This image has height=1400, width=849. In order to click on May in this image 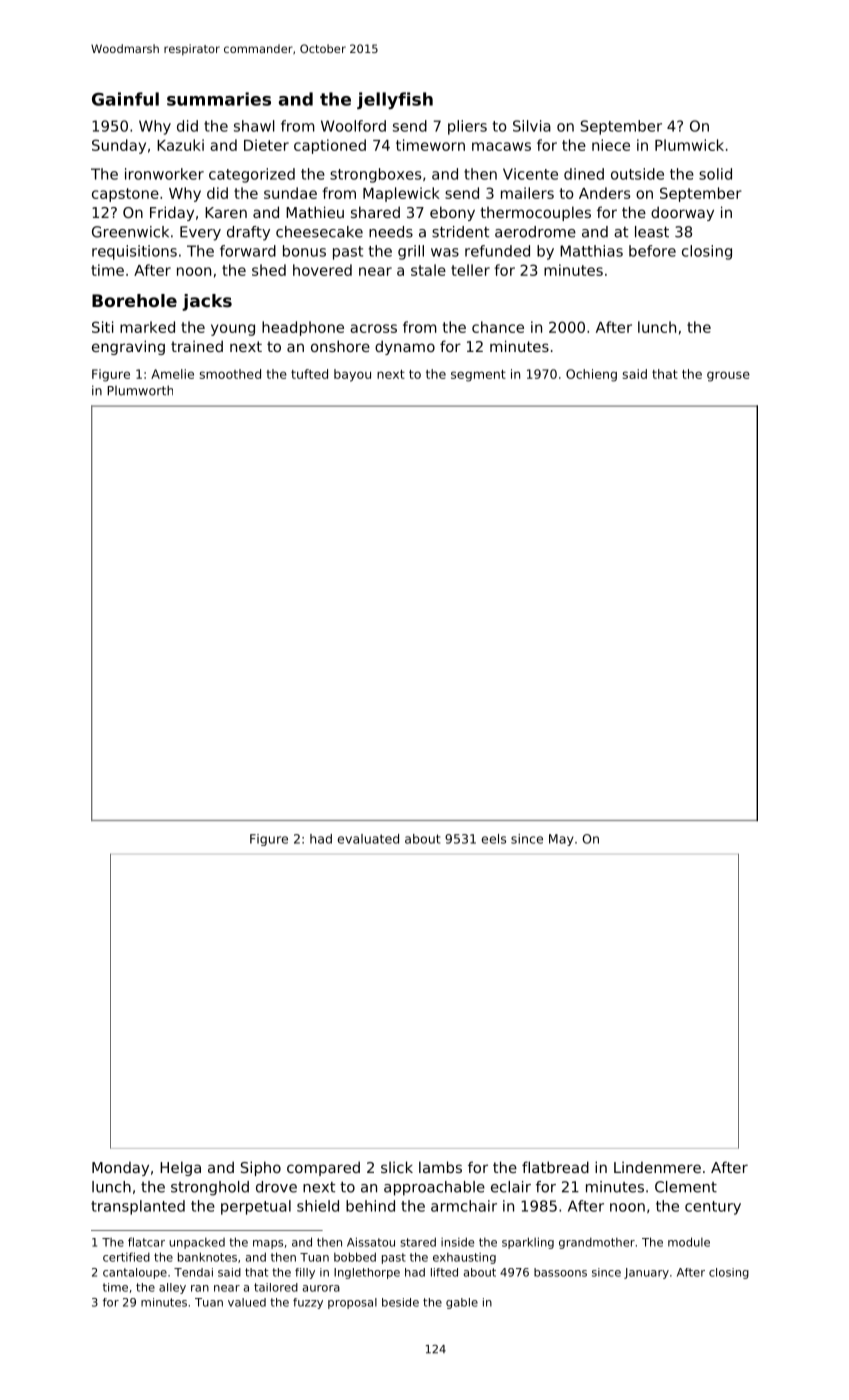, I will do `click(561, 840)`.
